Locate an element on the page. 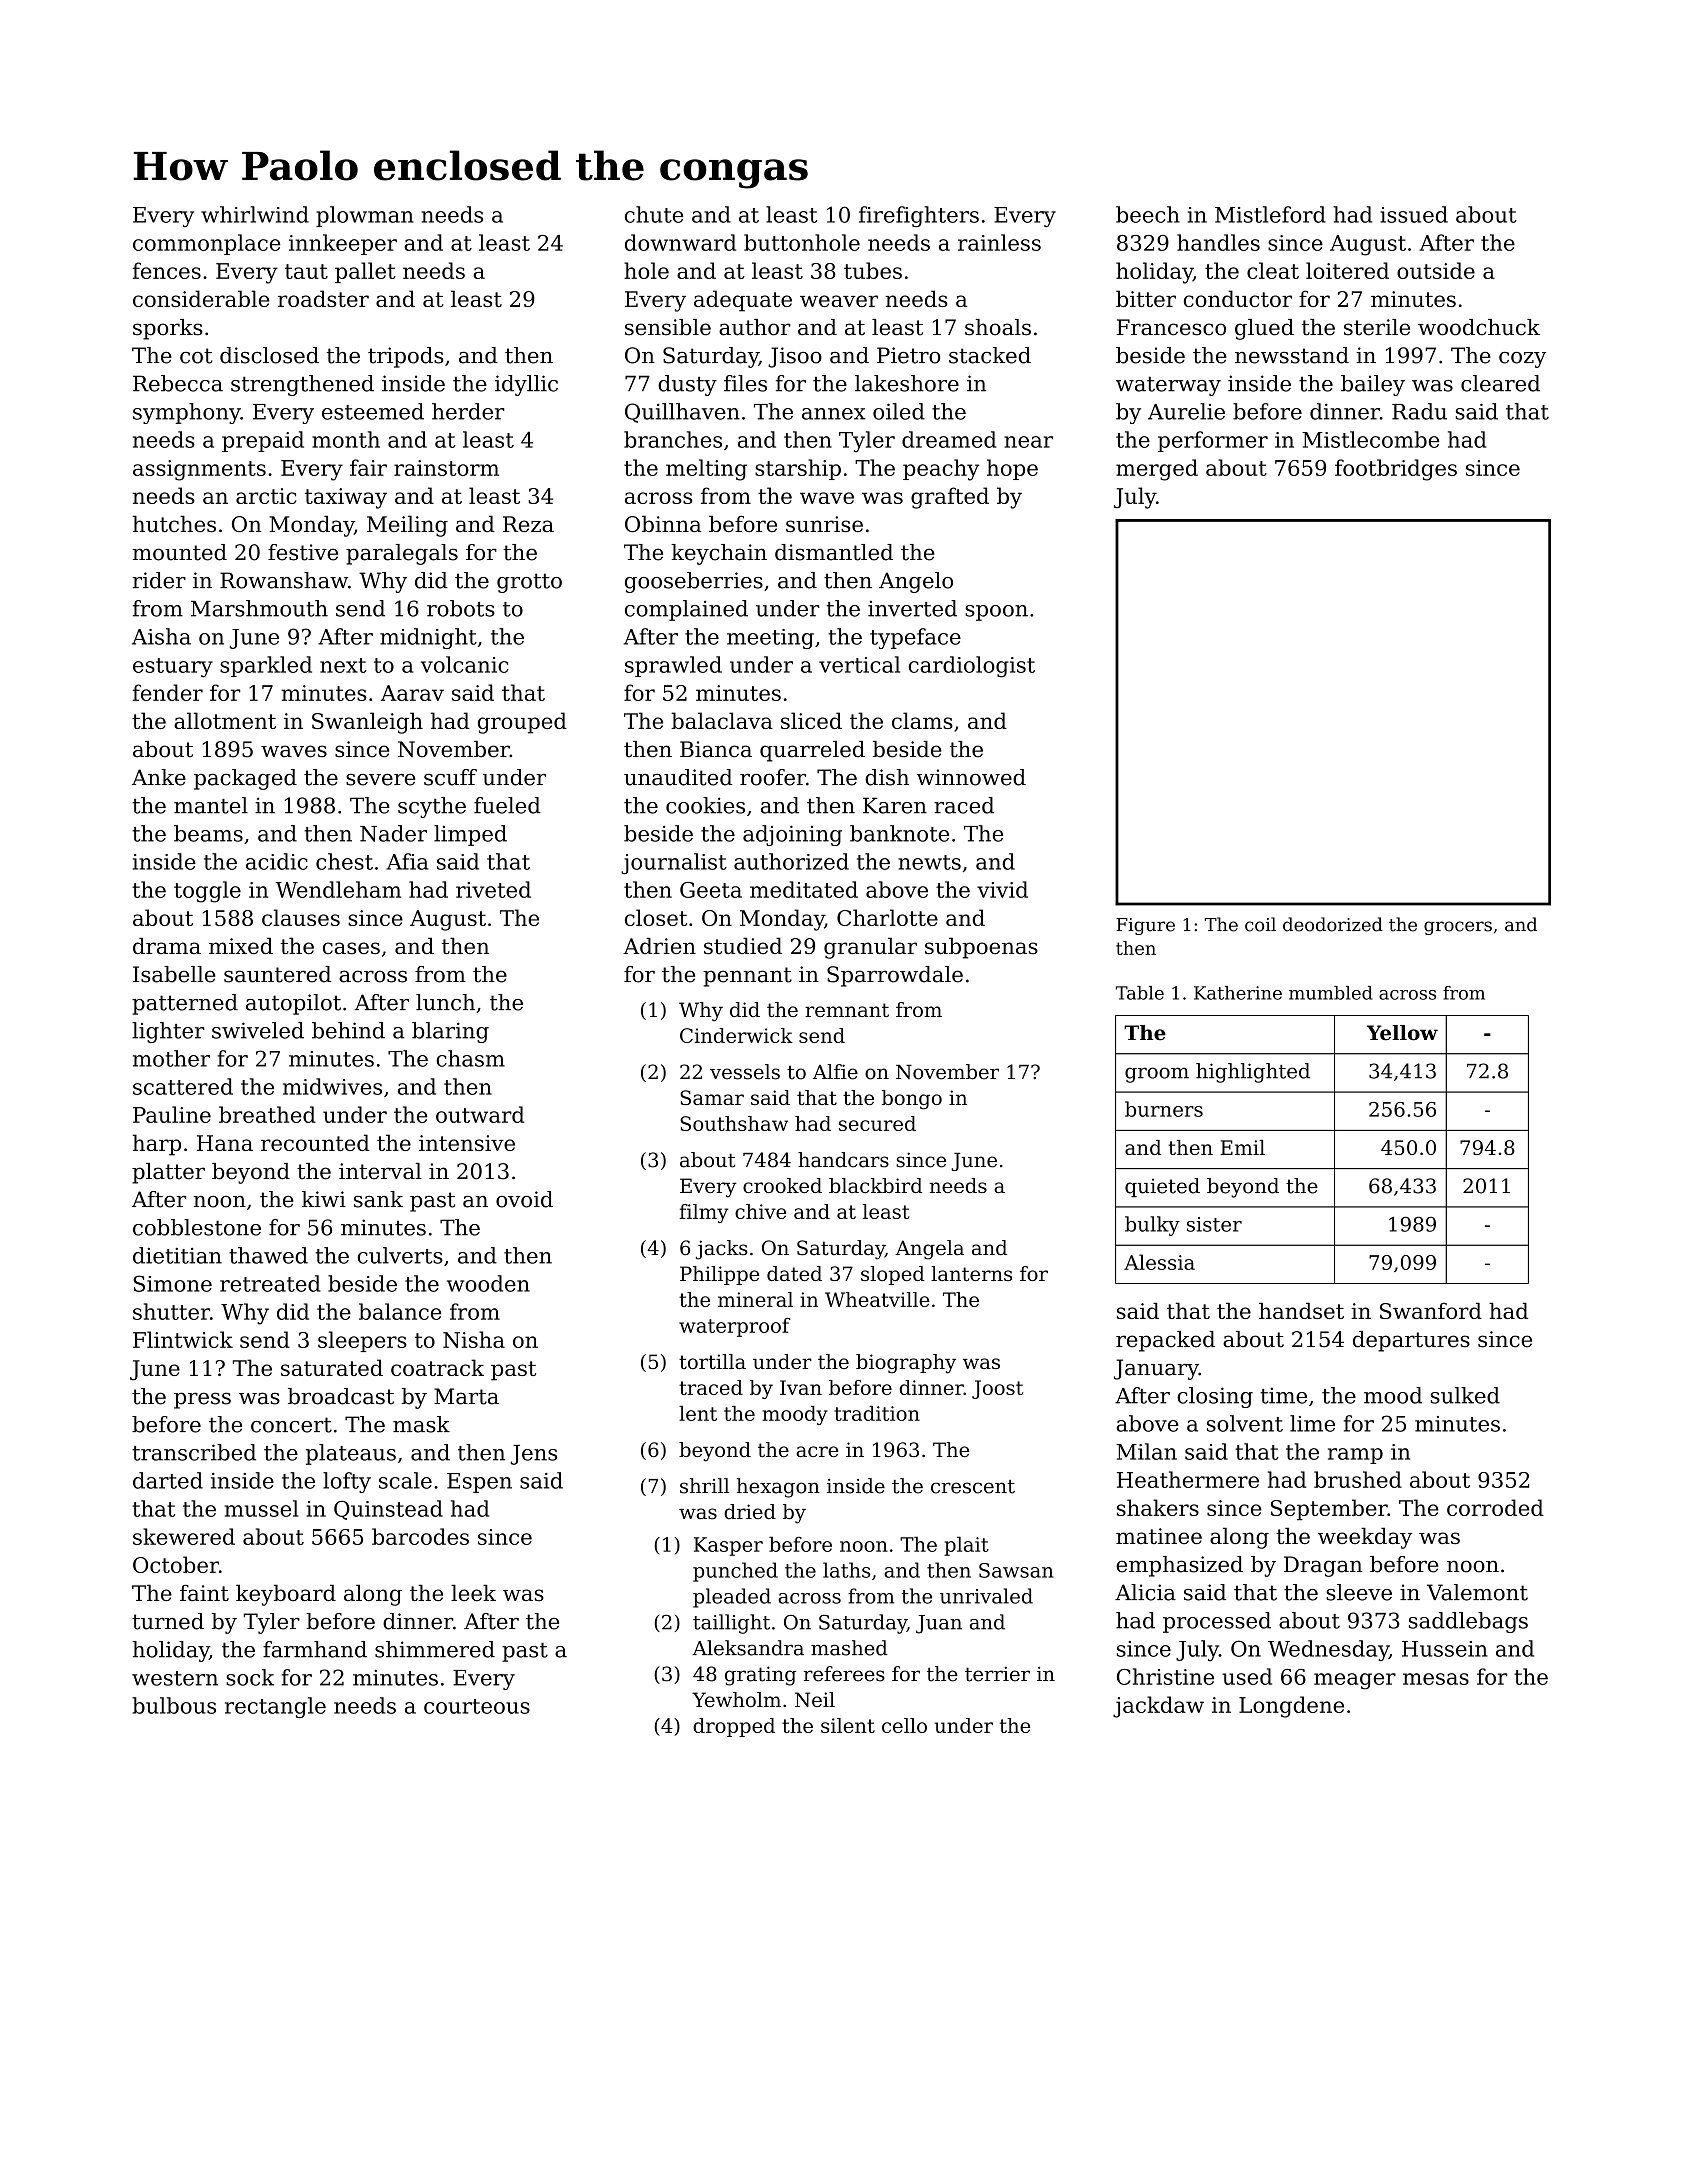 This page has height=2178, width=1683. subpoenas is located at coordinates (981, 948).
